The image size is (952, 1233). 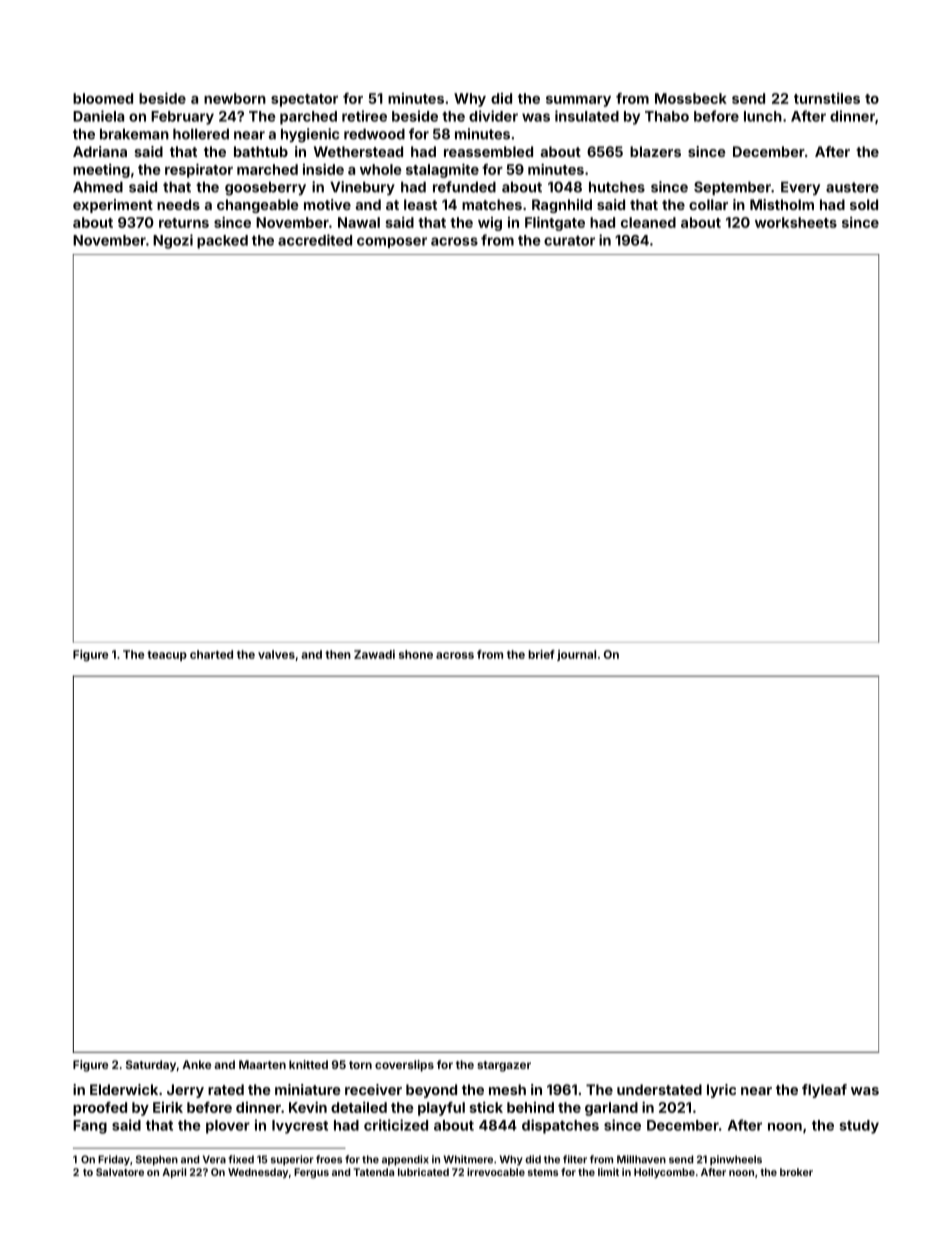 I want to click on Thabo, so click(x=667, y=116).
